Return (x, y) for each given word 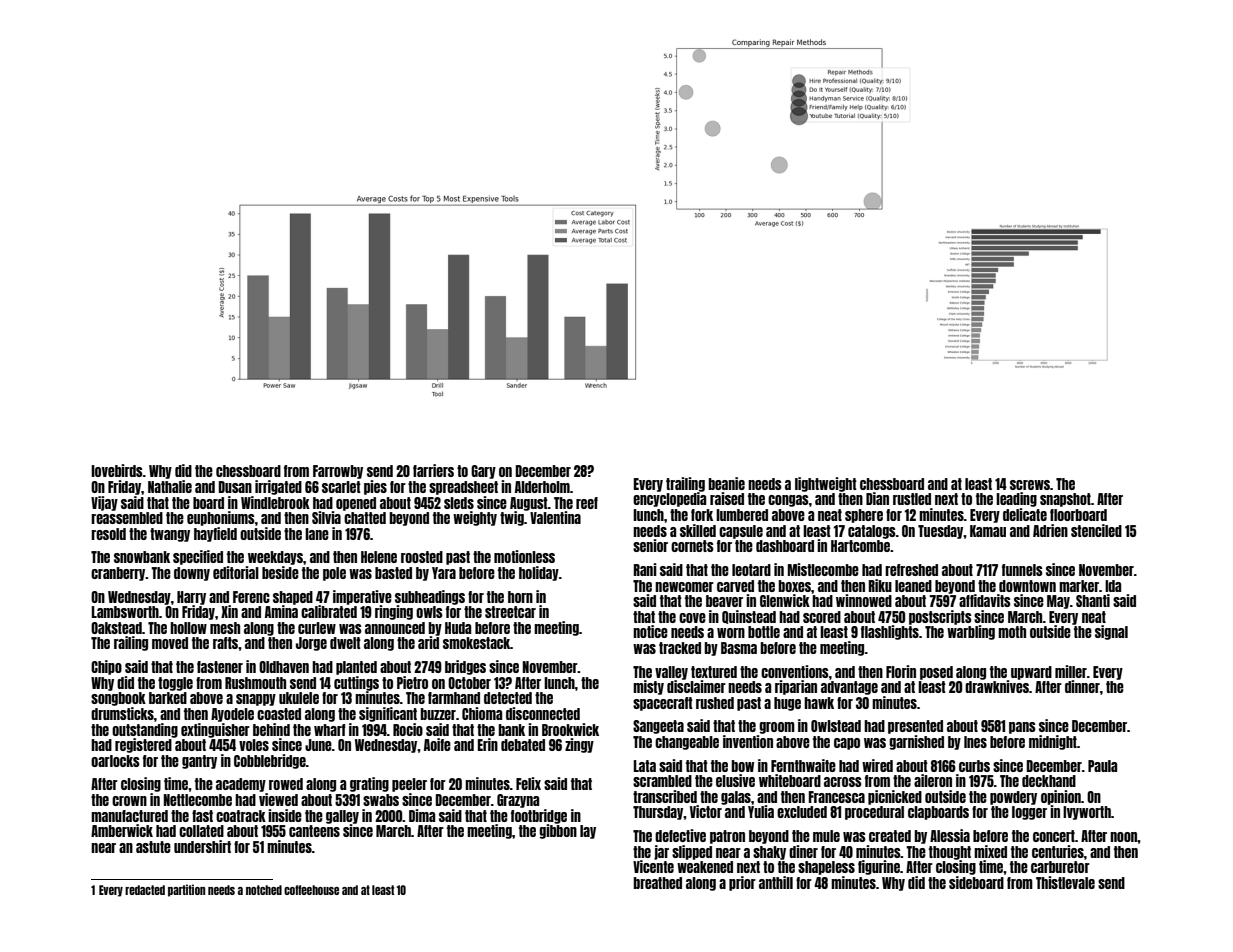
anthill (776, 882)
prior (742, 883)
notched (264, 890)
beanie (726, 483)
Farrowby (338, 472)
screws (1030, 485)
